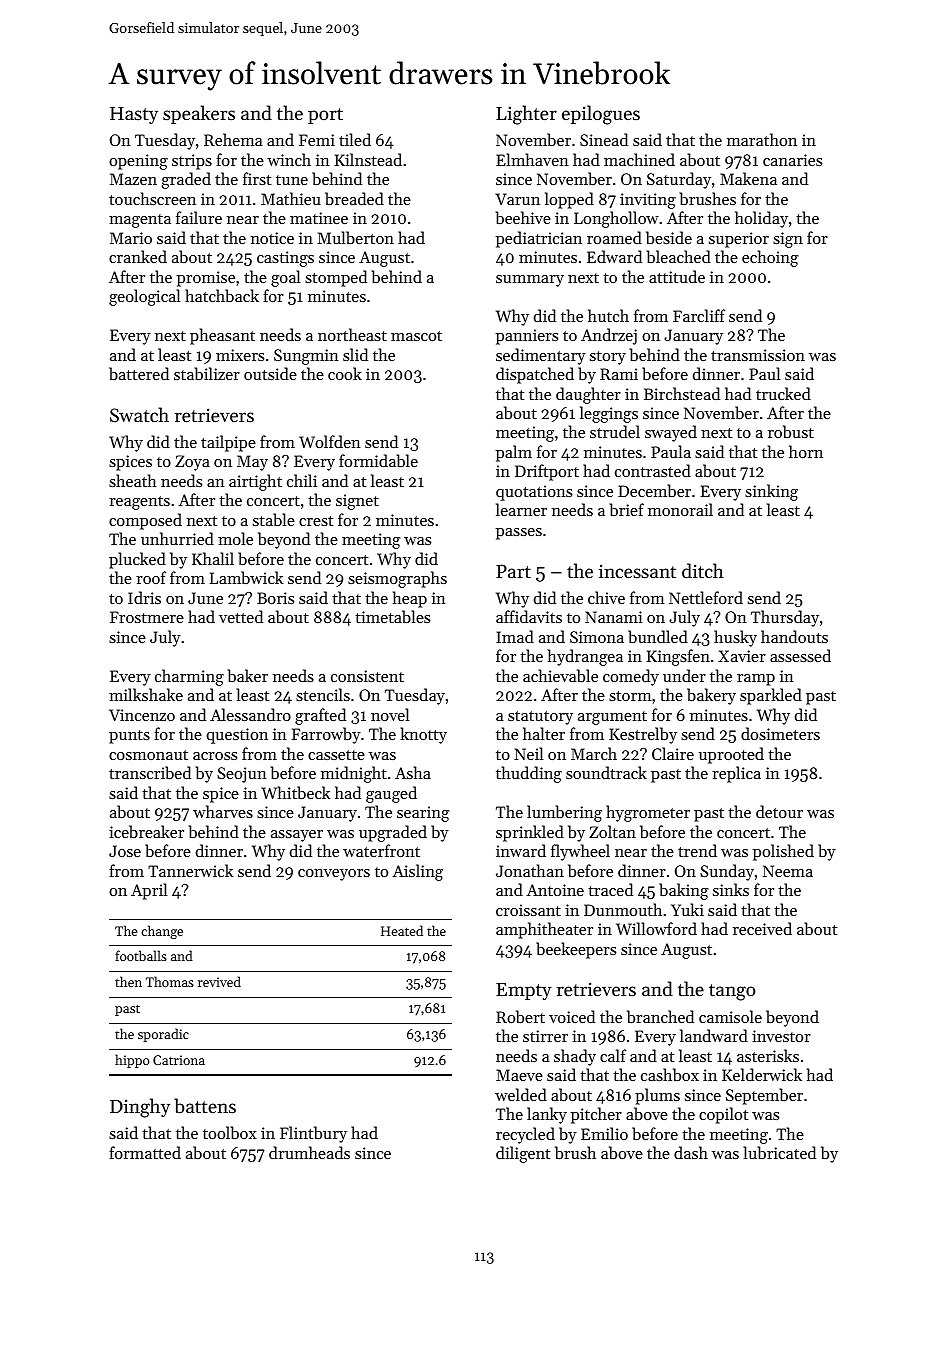 The image size is (948, 1345). I want to click on Claire, so click(673, 753).
